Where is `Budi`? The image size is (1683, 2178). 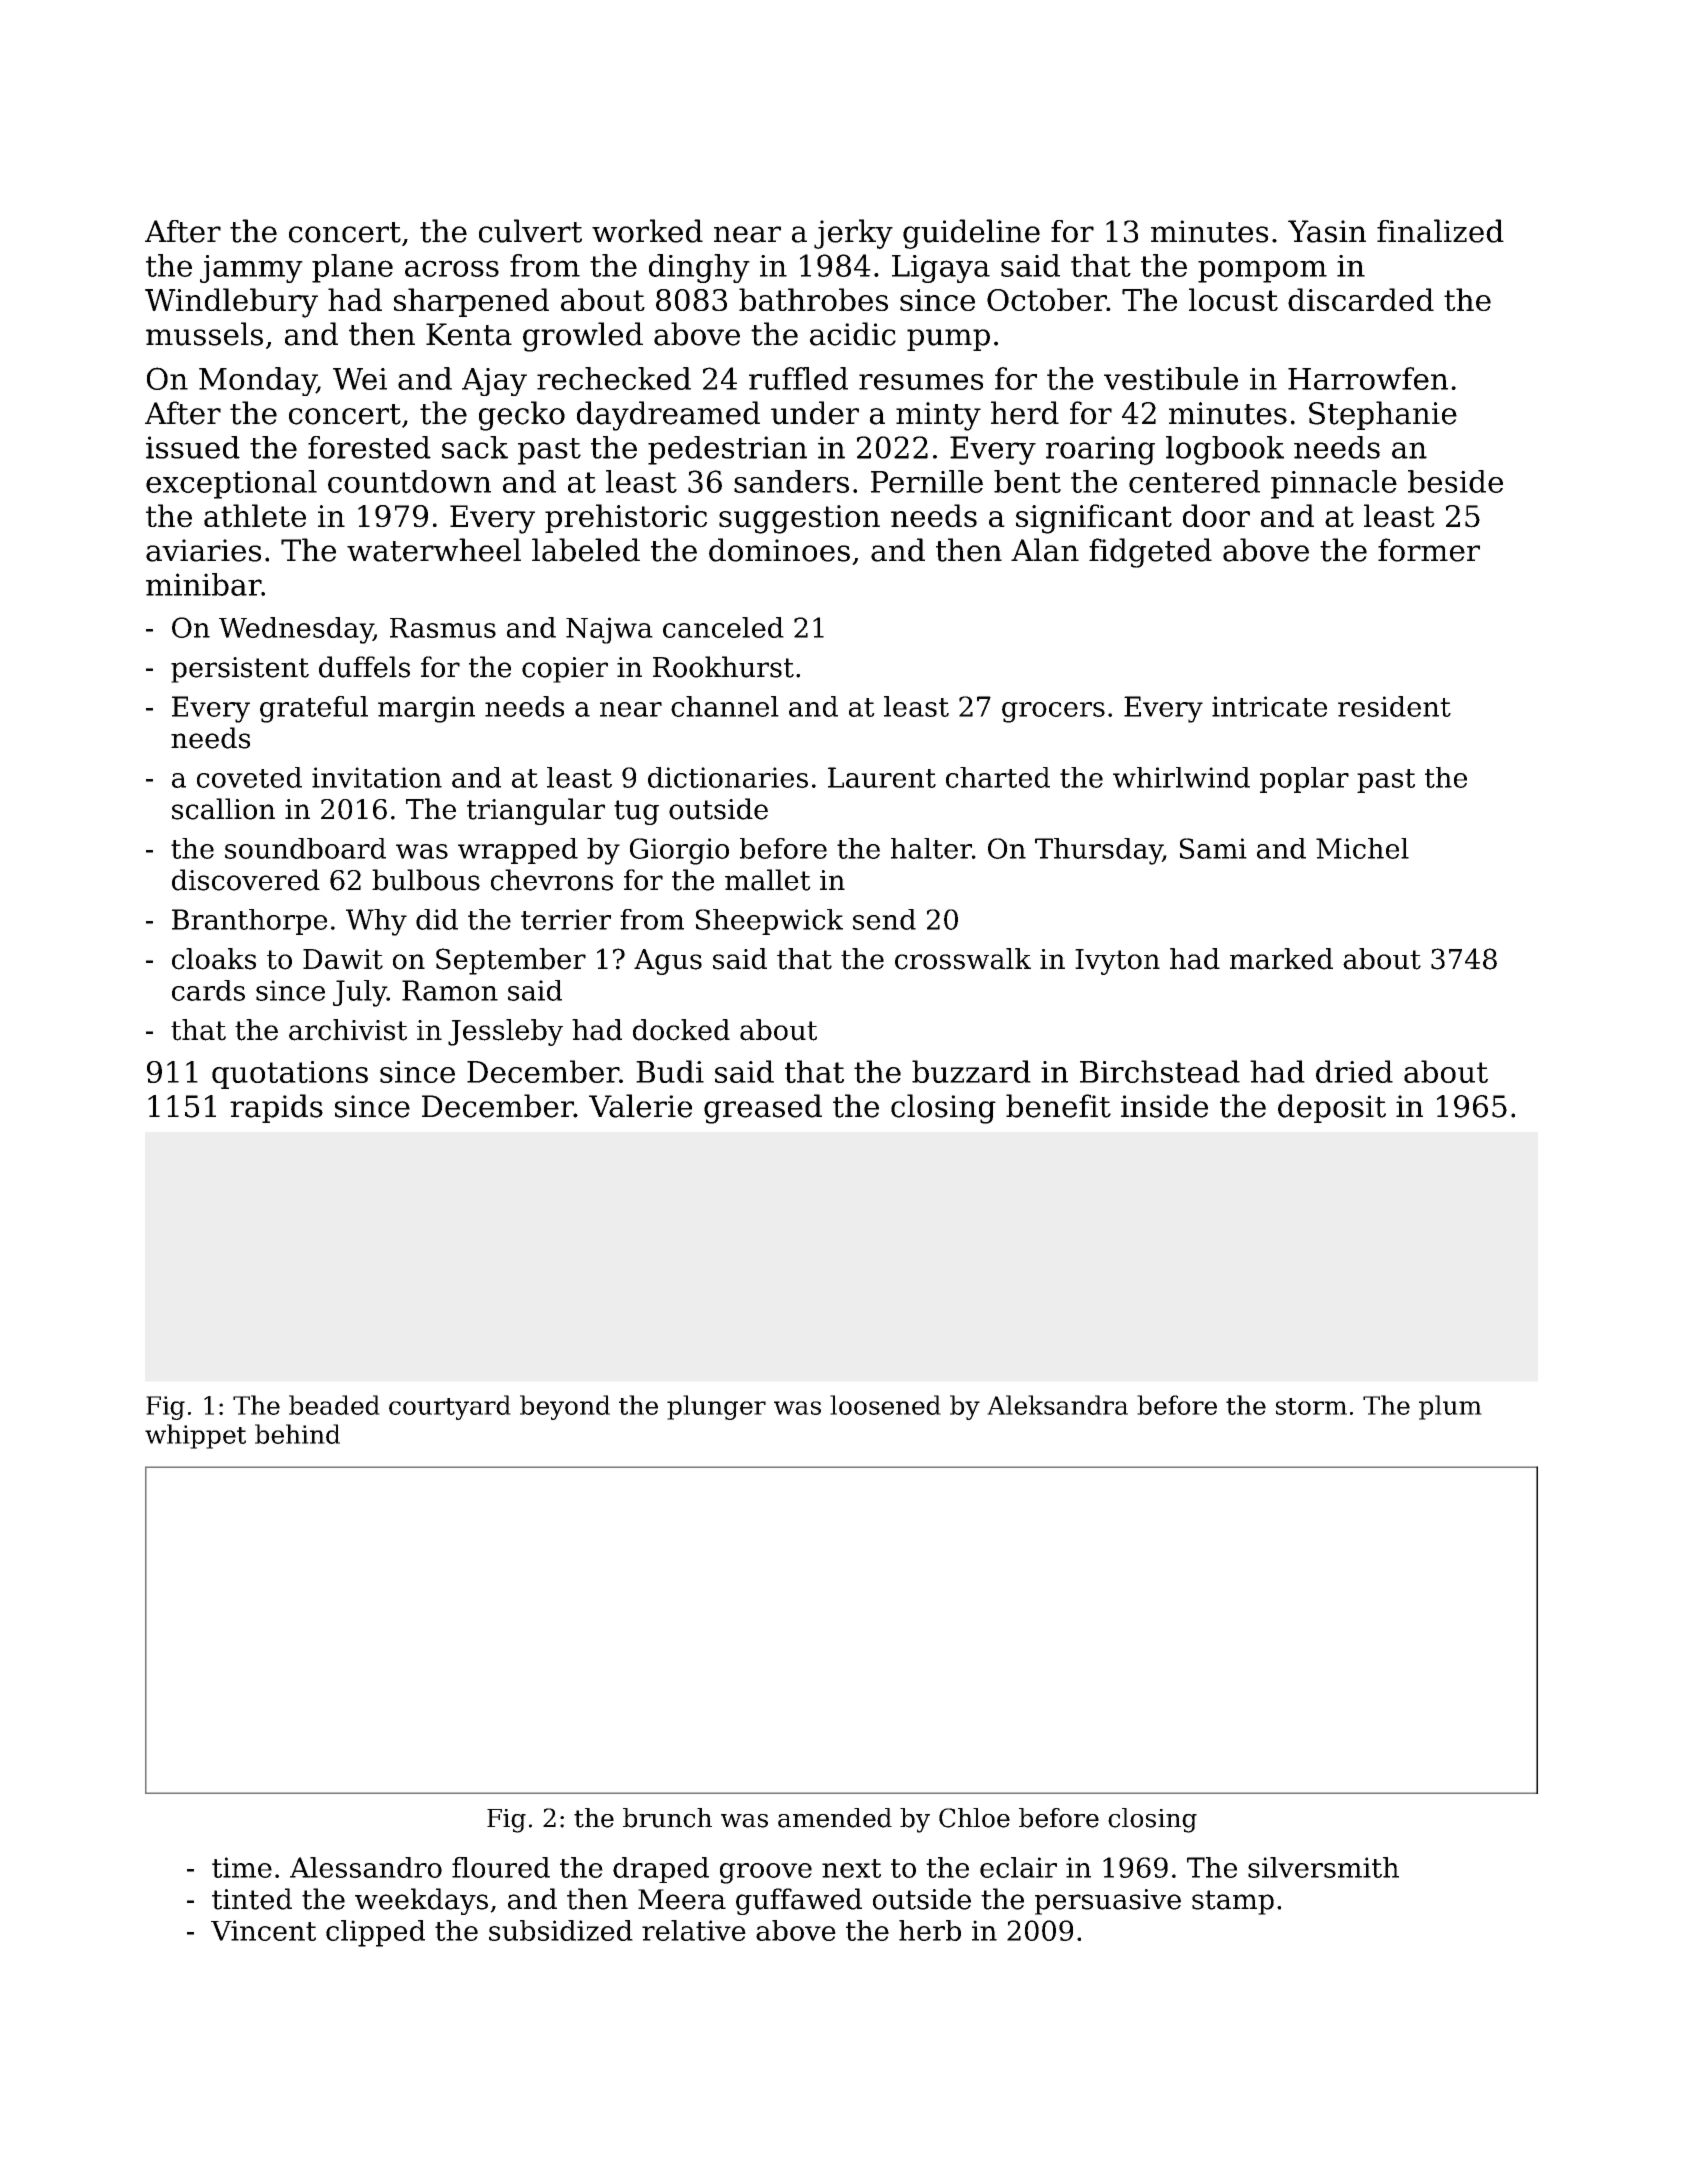
Budi is located at coordinates (670, 1071).
